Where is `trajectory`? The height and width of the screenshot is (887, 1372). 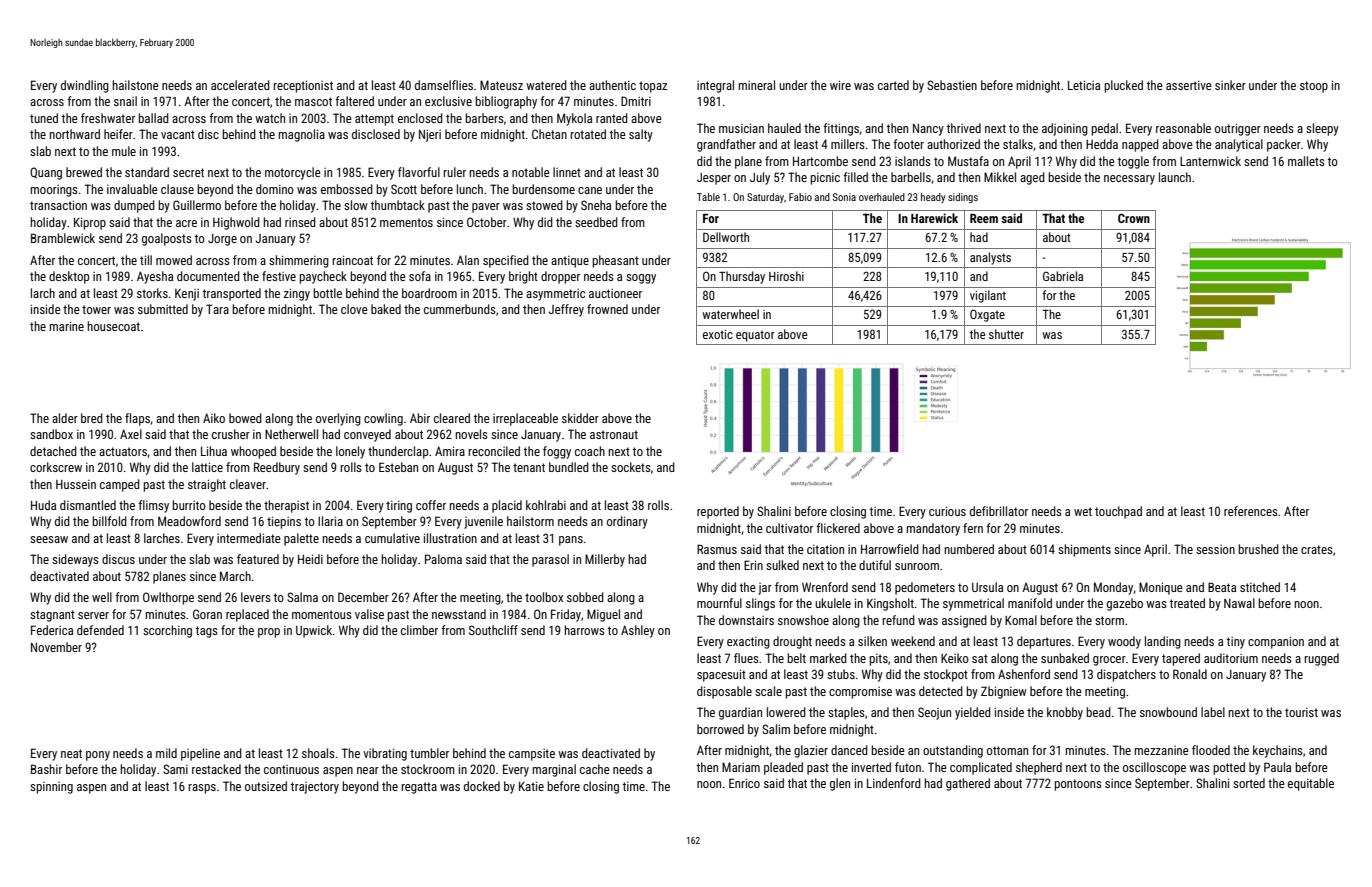 trajectory is located at coordinates (315, 788).
